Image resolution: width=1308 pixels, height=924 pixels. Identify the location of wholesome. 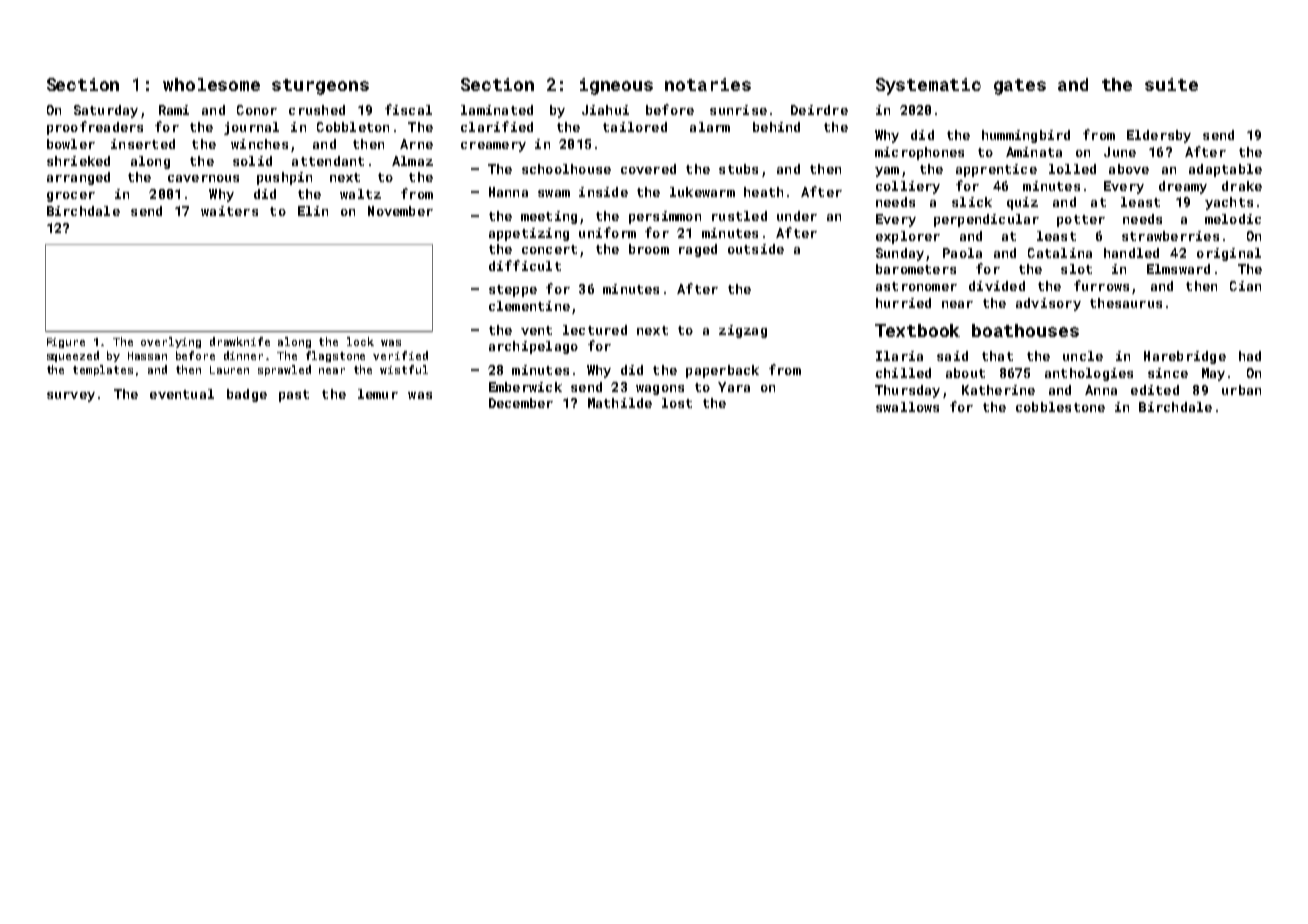
(211, 84).
